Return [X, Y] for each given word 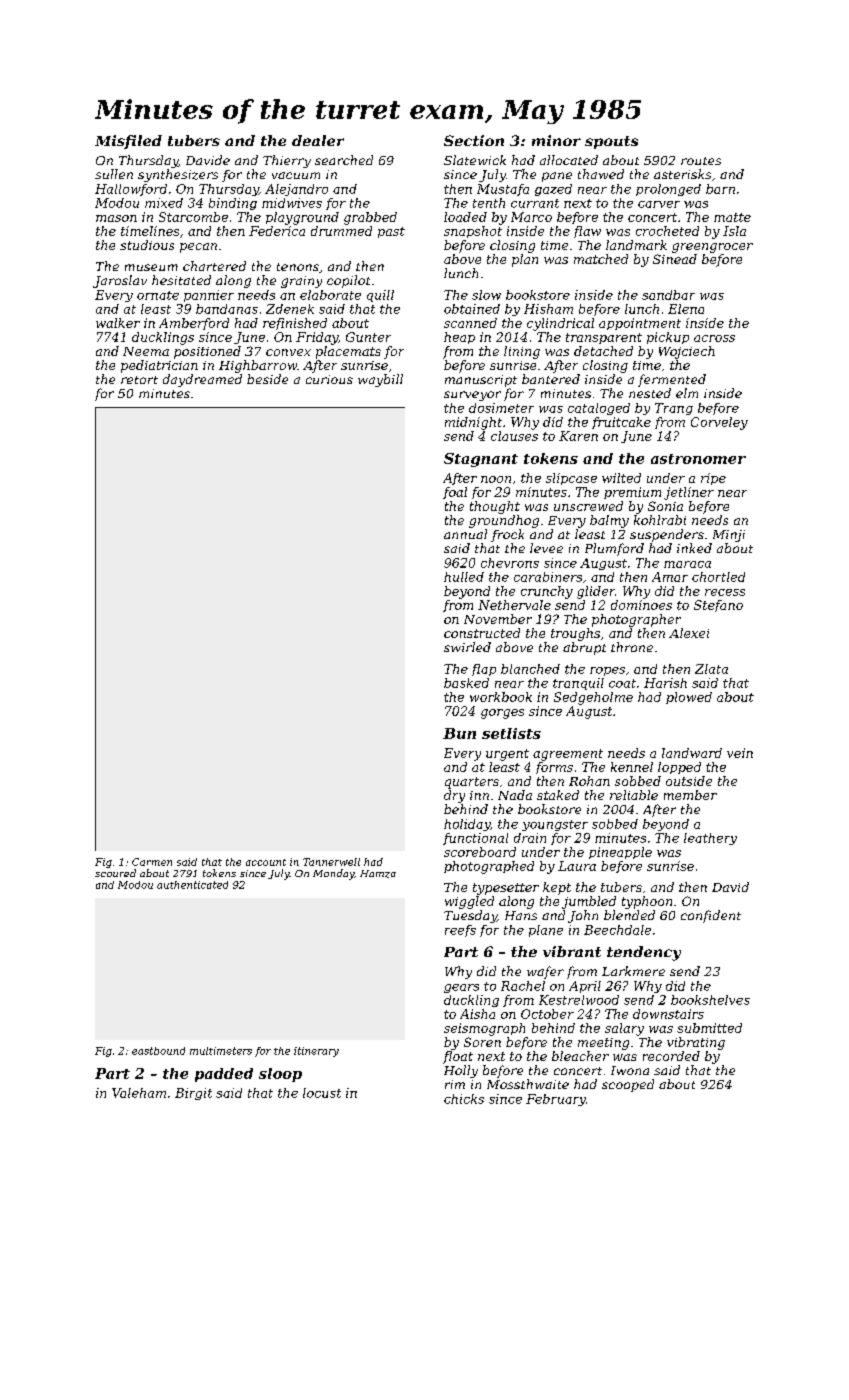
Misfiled [128, 142]
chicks [464, 1099]
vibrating [696, 1043]
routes [701, 161]
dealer [318, 140]
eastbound [158, 1051]
